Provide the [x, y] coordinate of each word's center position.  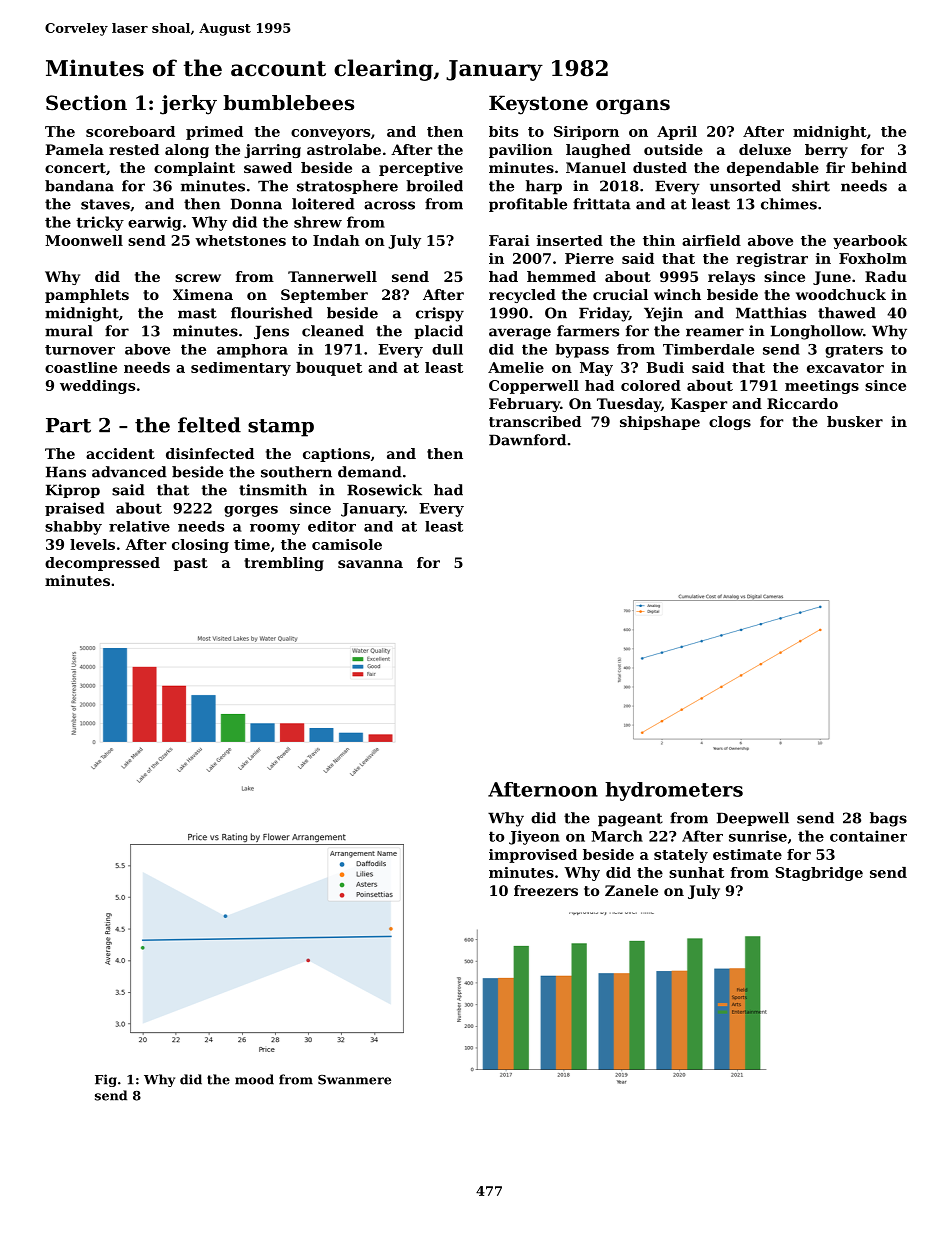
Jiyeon [534, 837]
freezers [546, 890]
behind [879, 167]
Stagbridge [819, 874]
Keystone [538, 105]
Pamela [74, 149]
